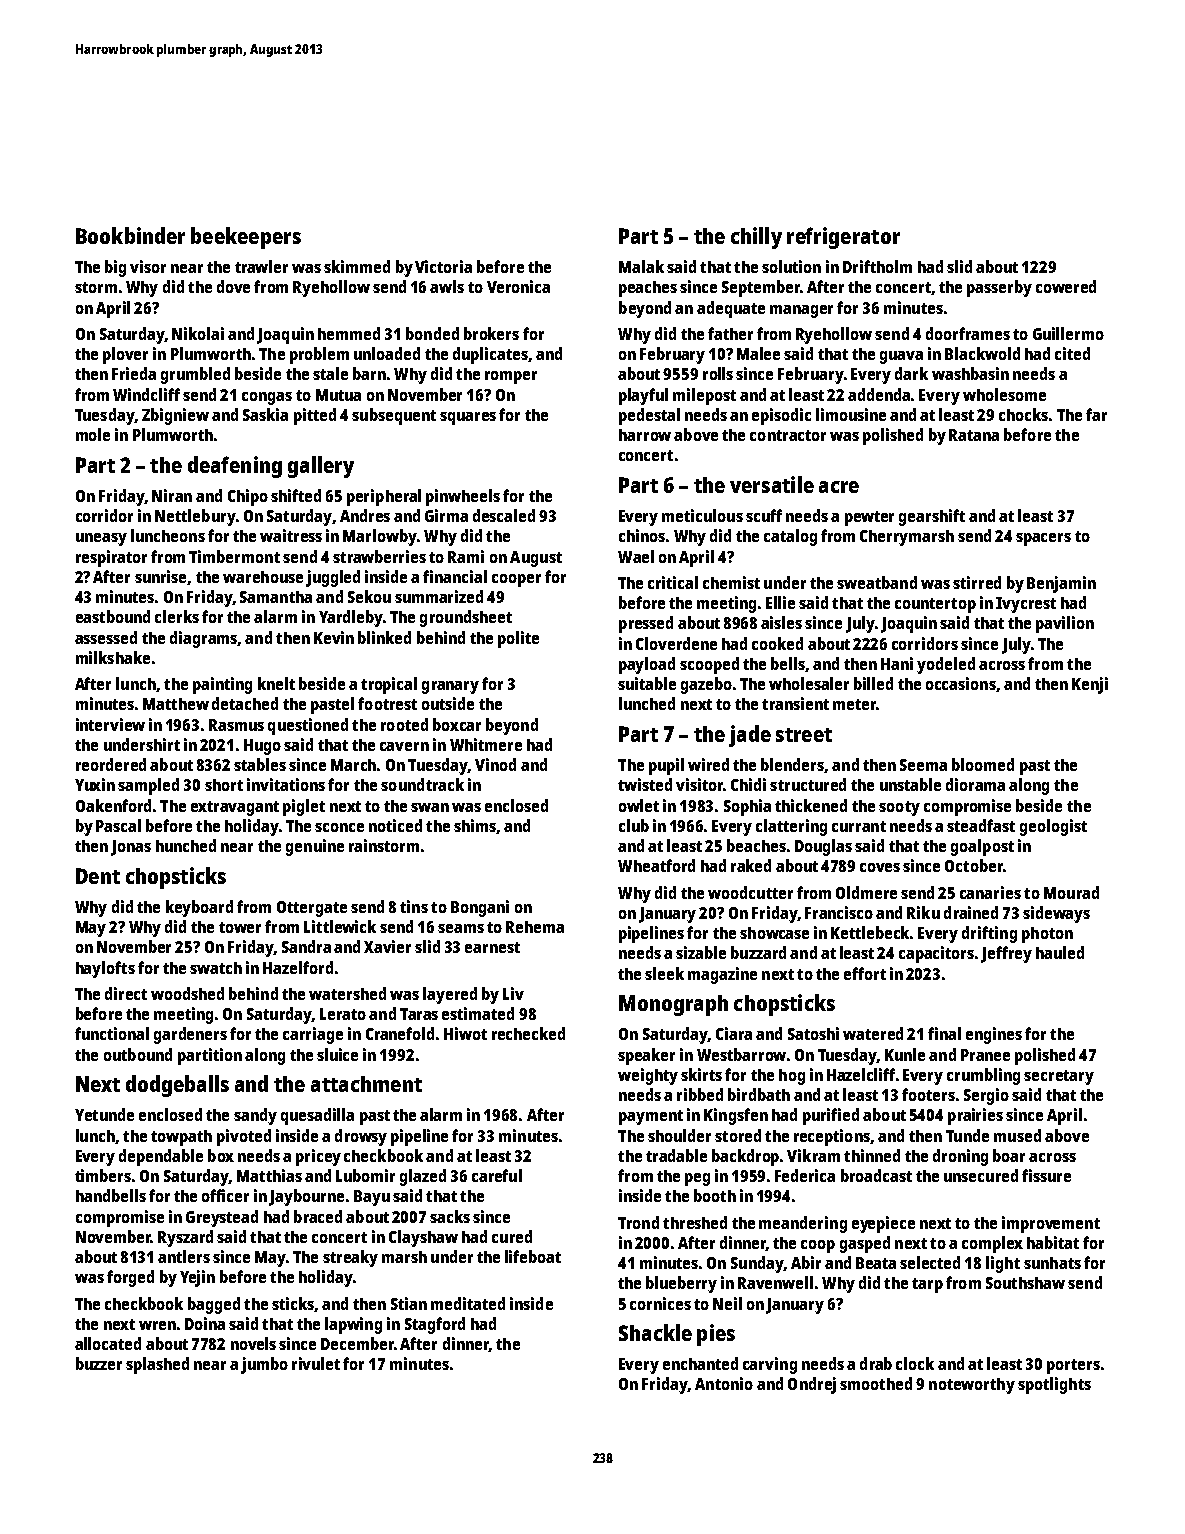 The height and width of the image is (1534, 1185). Describe the element at coordinates (736, 1116) in the image. I see `Kingsfen` at that location.
